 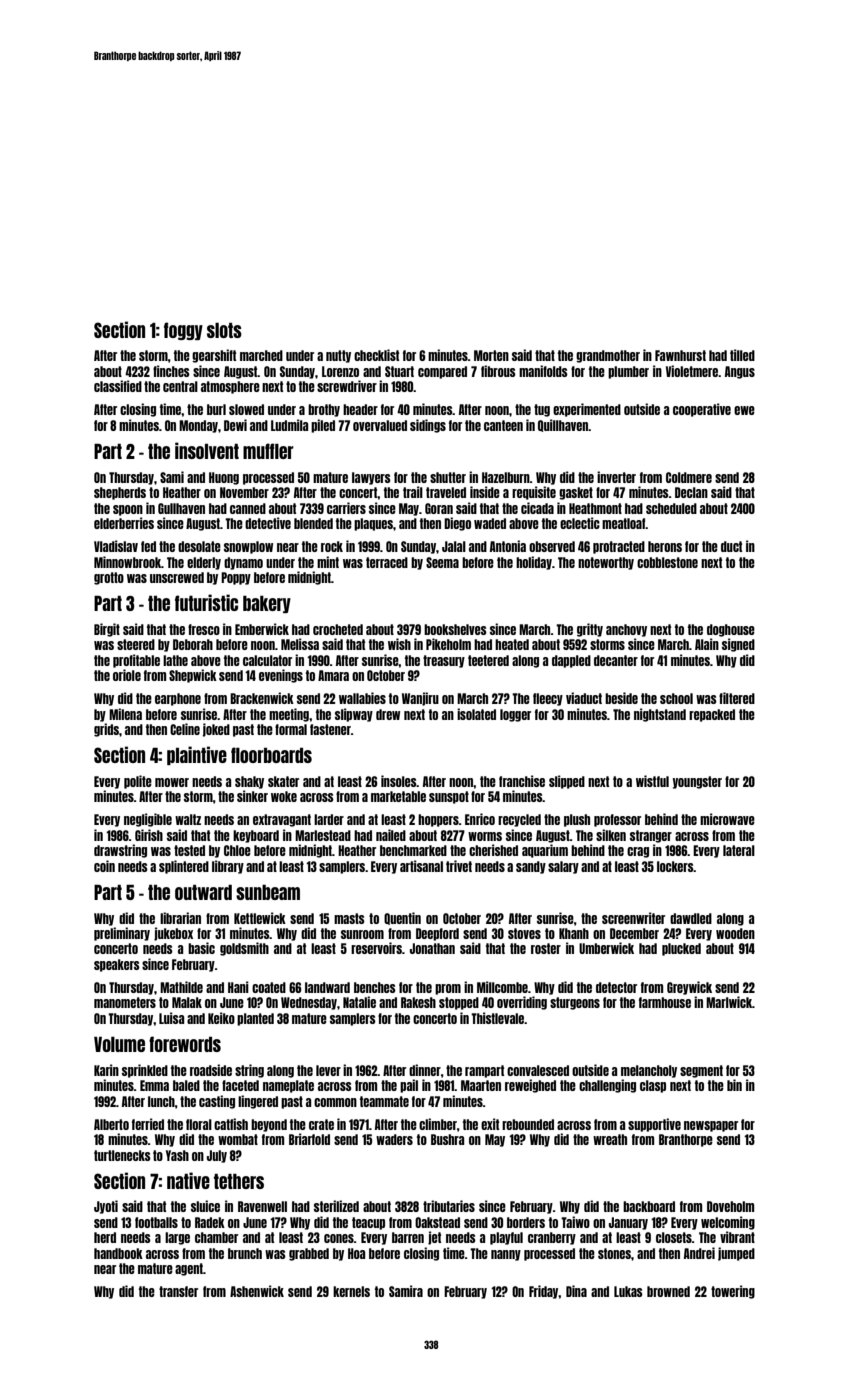 I want to click on wreath, so click(x=610, y=1139).
